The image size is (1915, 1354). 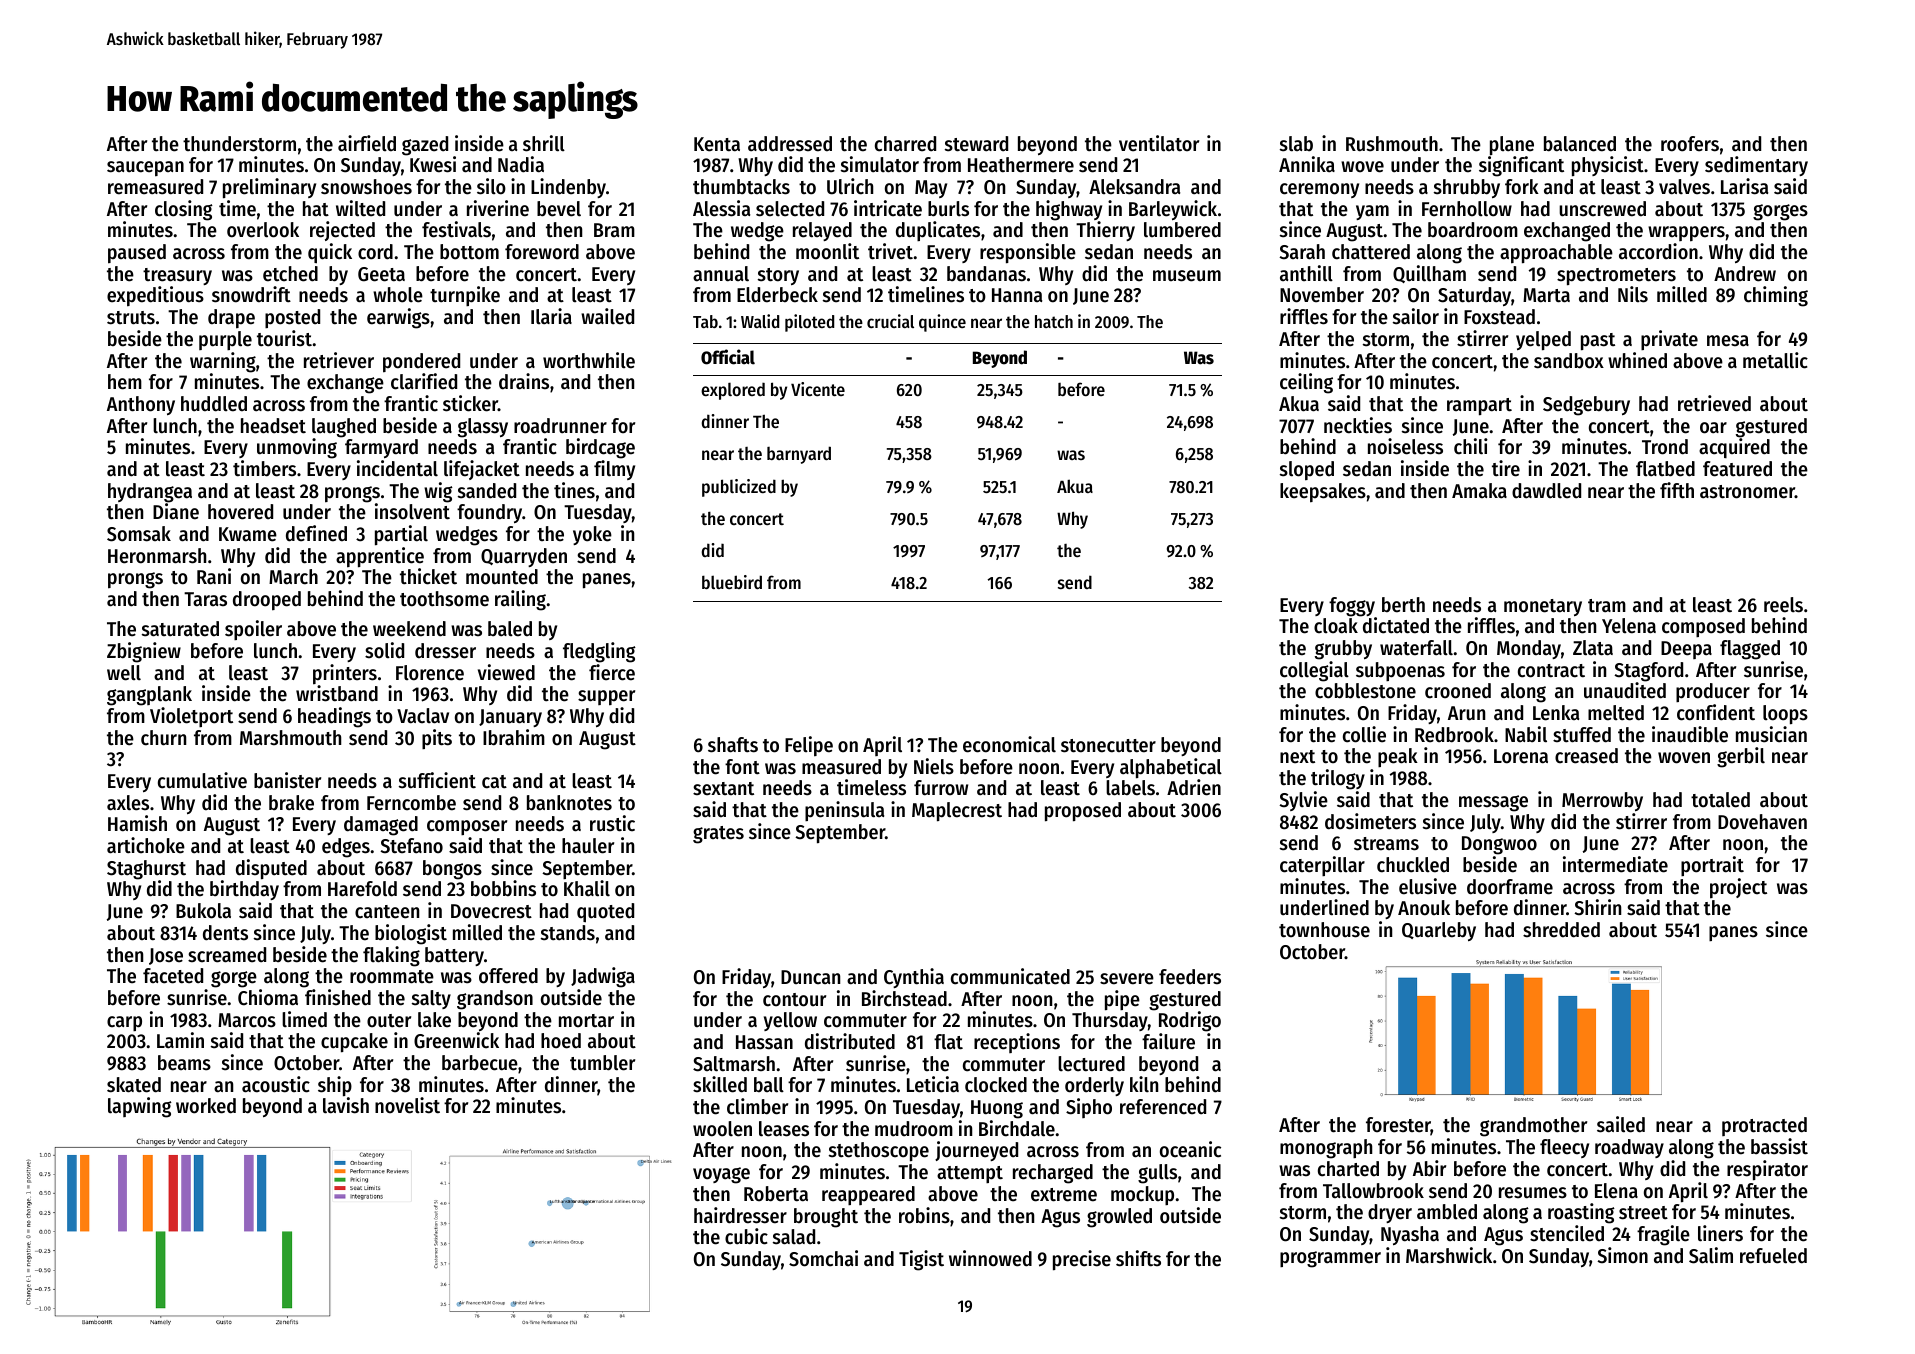 What do you see at coordinates (746, 1236) in the document?
I see `cubic` at bounding box center [746, 1236].
